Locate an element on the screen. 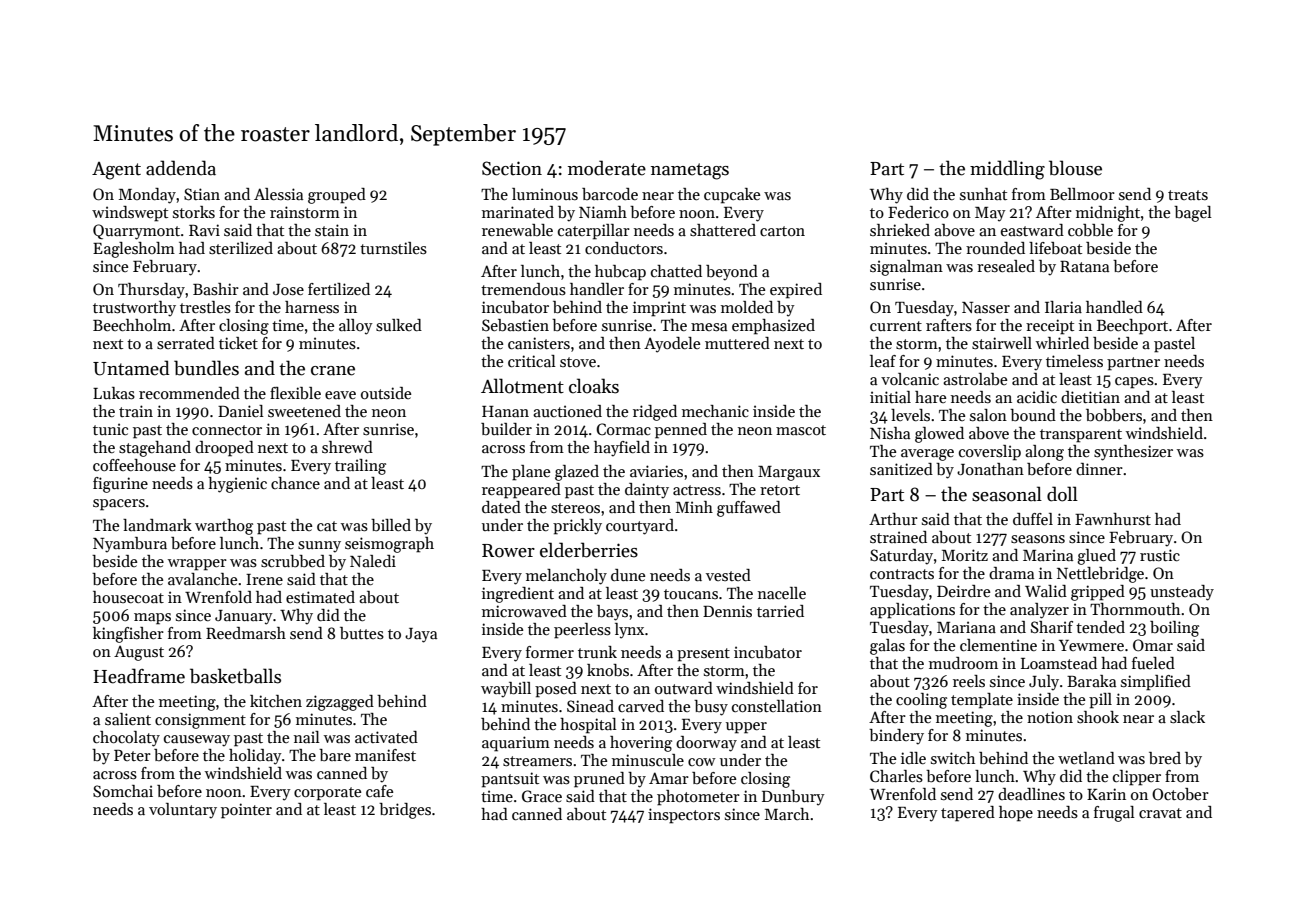  bobbers is located at coordinates (1114, 415).
